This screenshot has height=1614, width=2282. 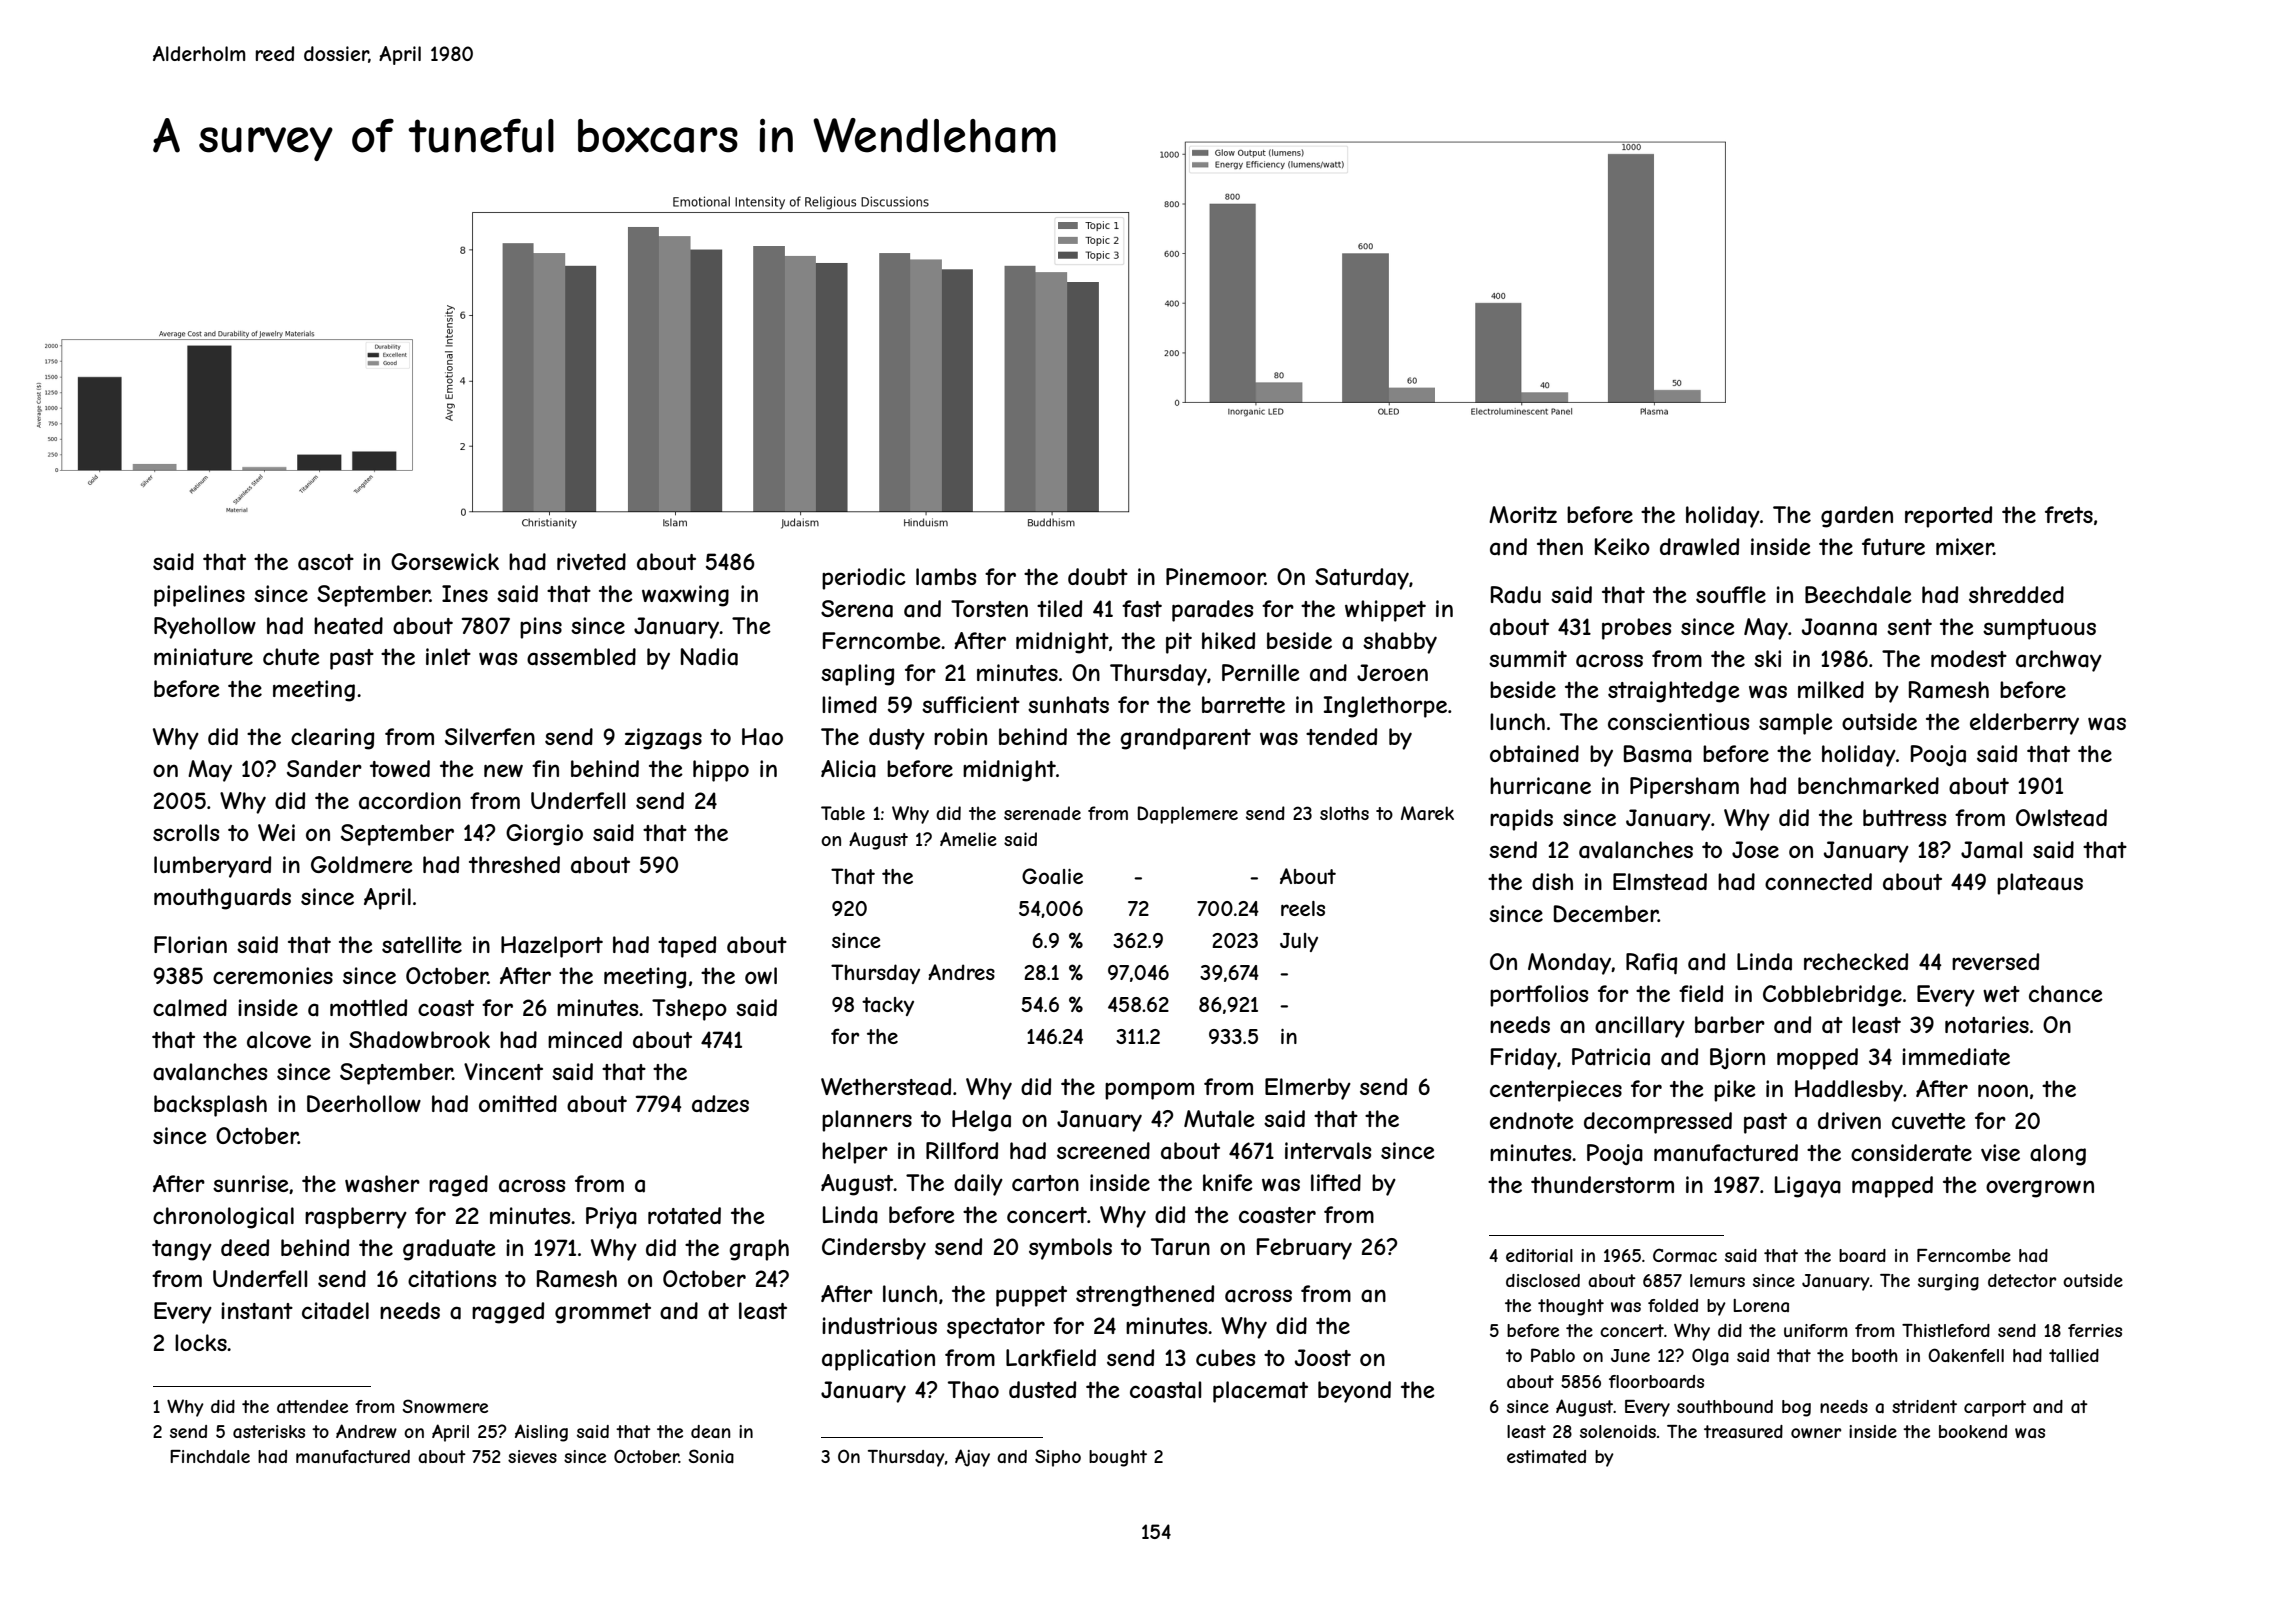 I want to click on disclosed, so click(x=1543, y=1280).
